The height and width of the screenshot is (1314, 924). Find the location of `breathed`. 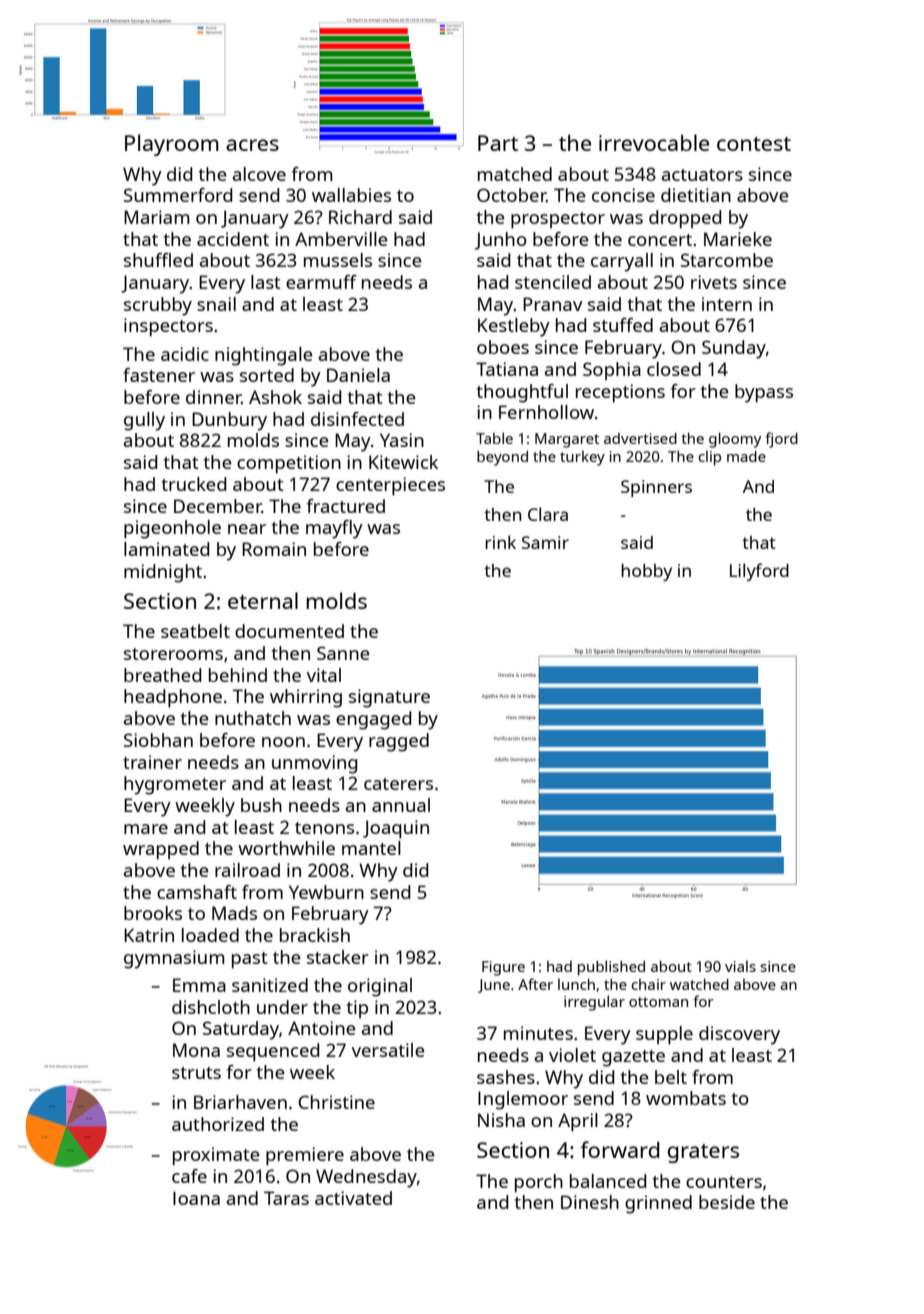

breathed is located at coordinates (162, 675).
